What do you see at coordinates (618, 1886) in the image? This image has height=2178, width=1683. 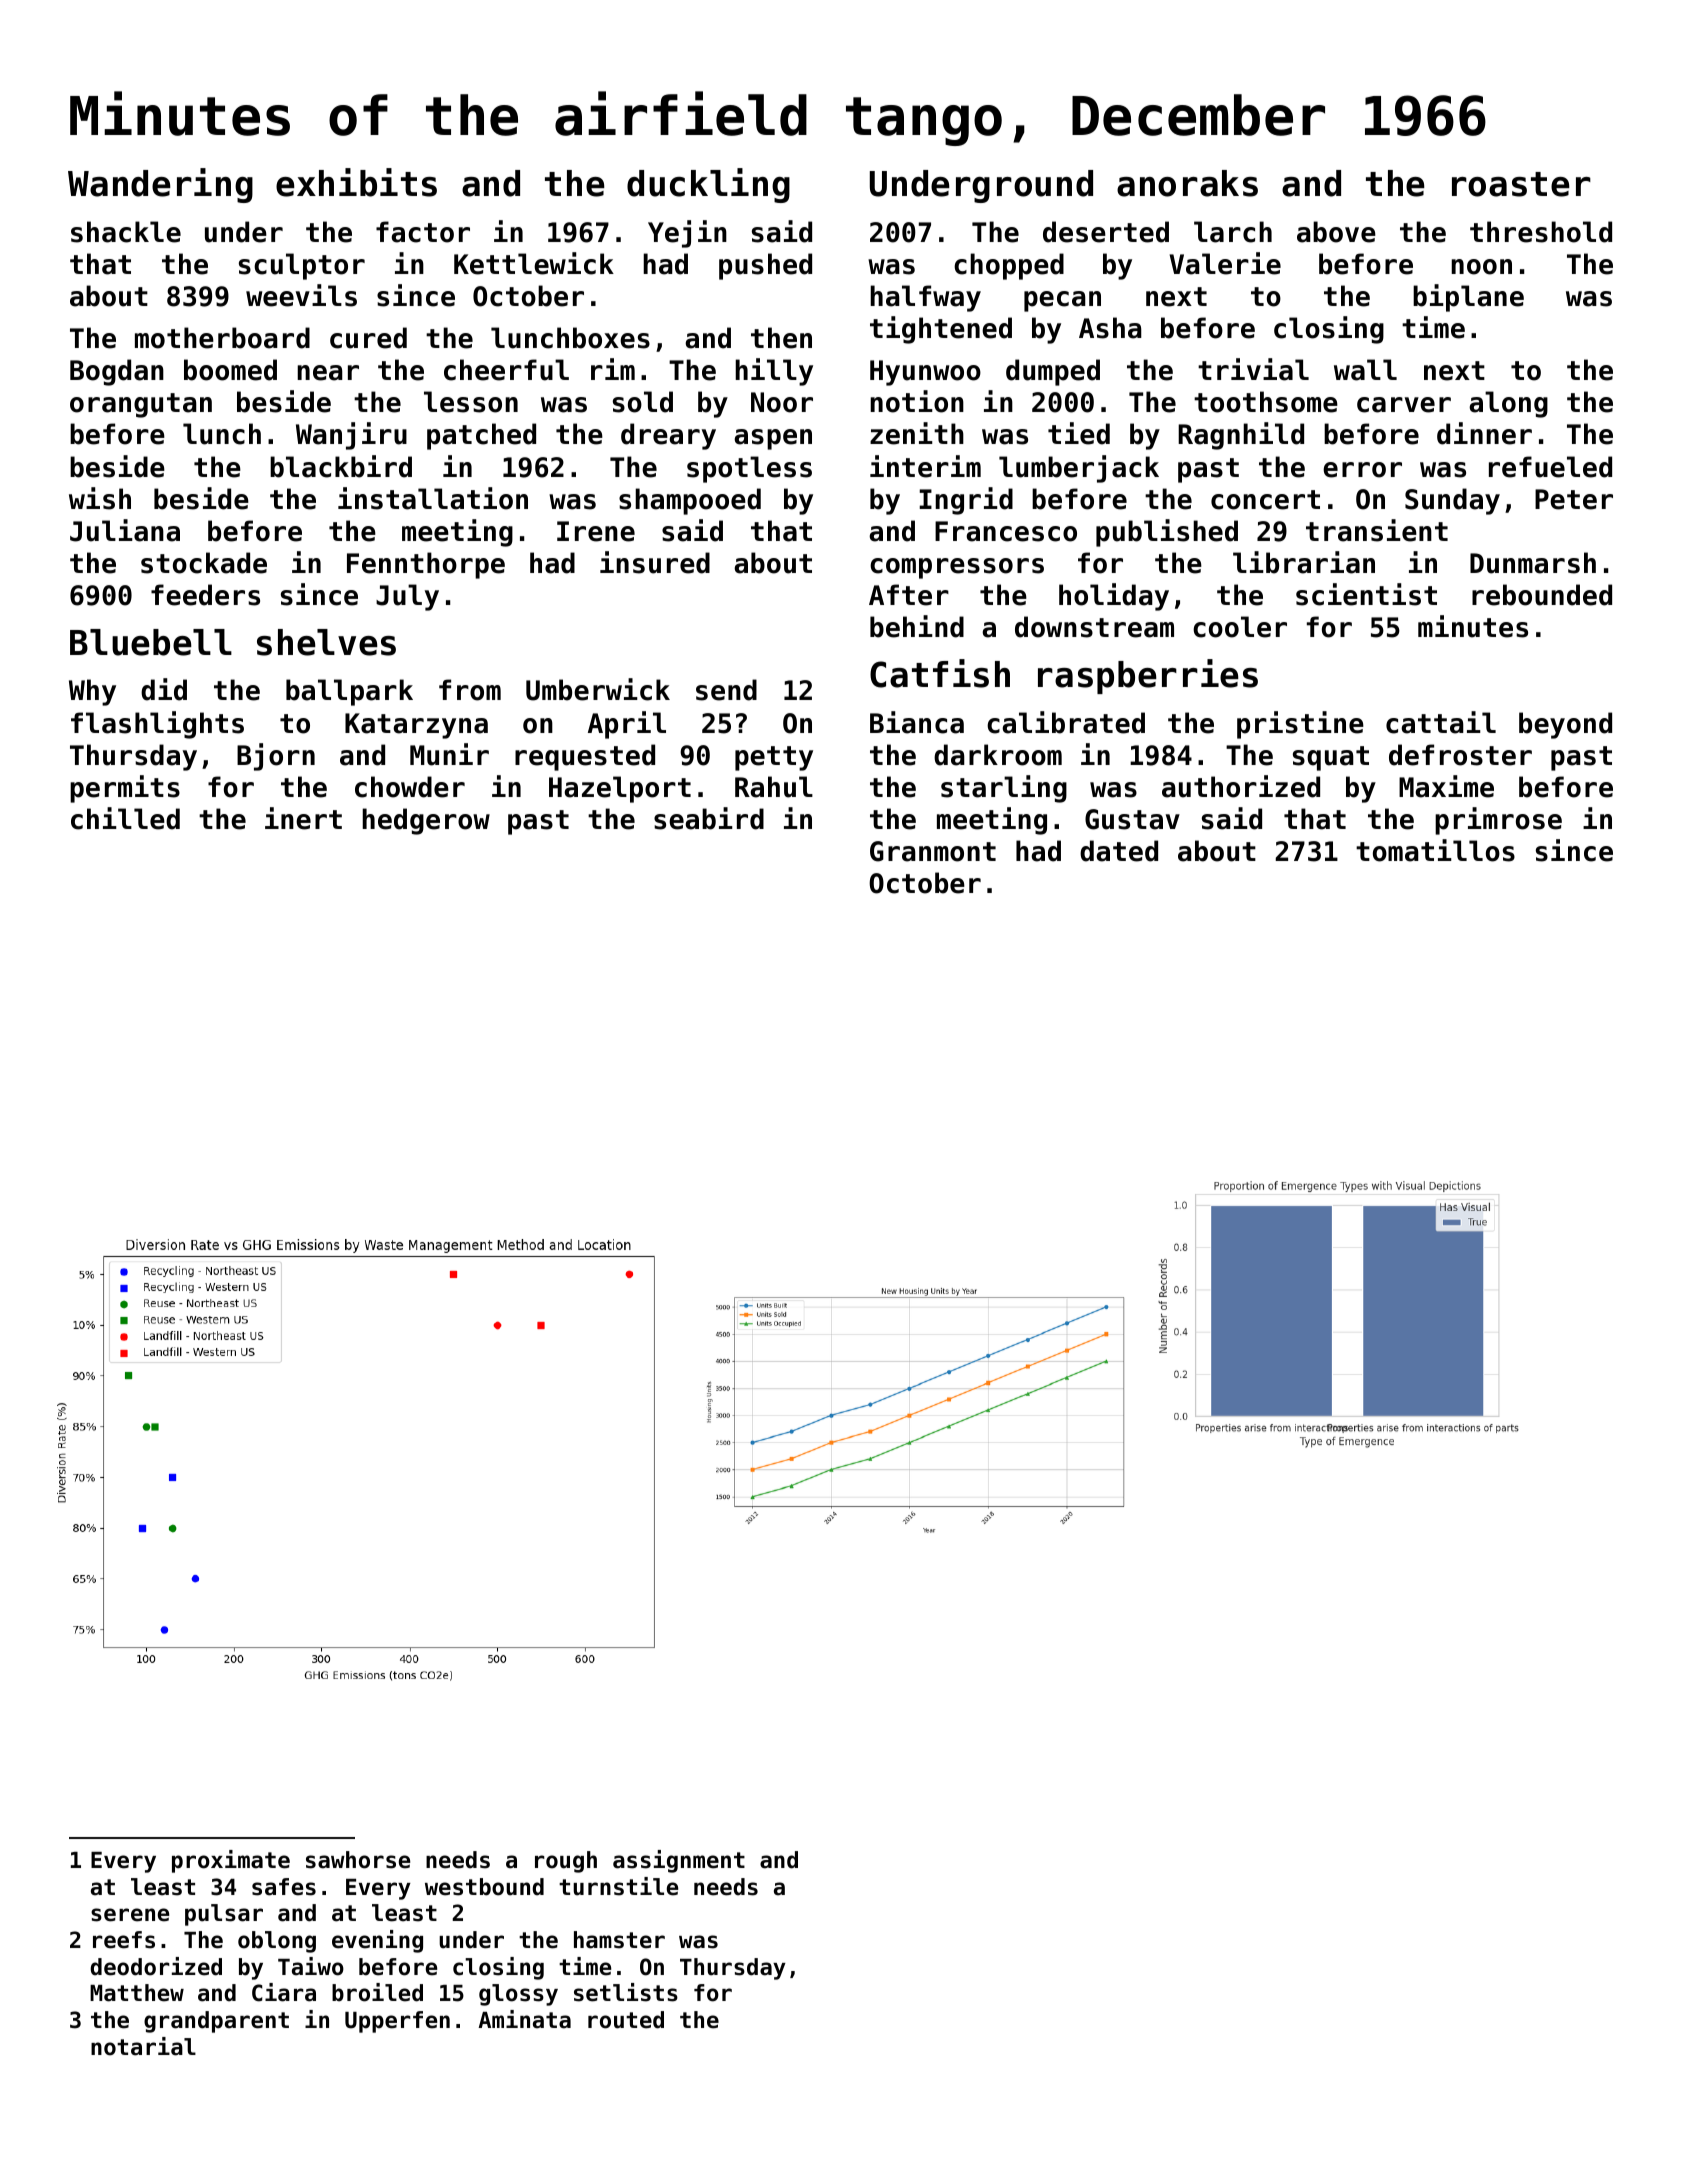 I see `turnstile` at bounding box center [618, 1886].
